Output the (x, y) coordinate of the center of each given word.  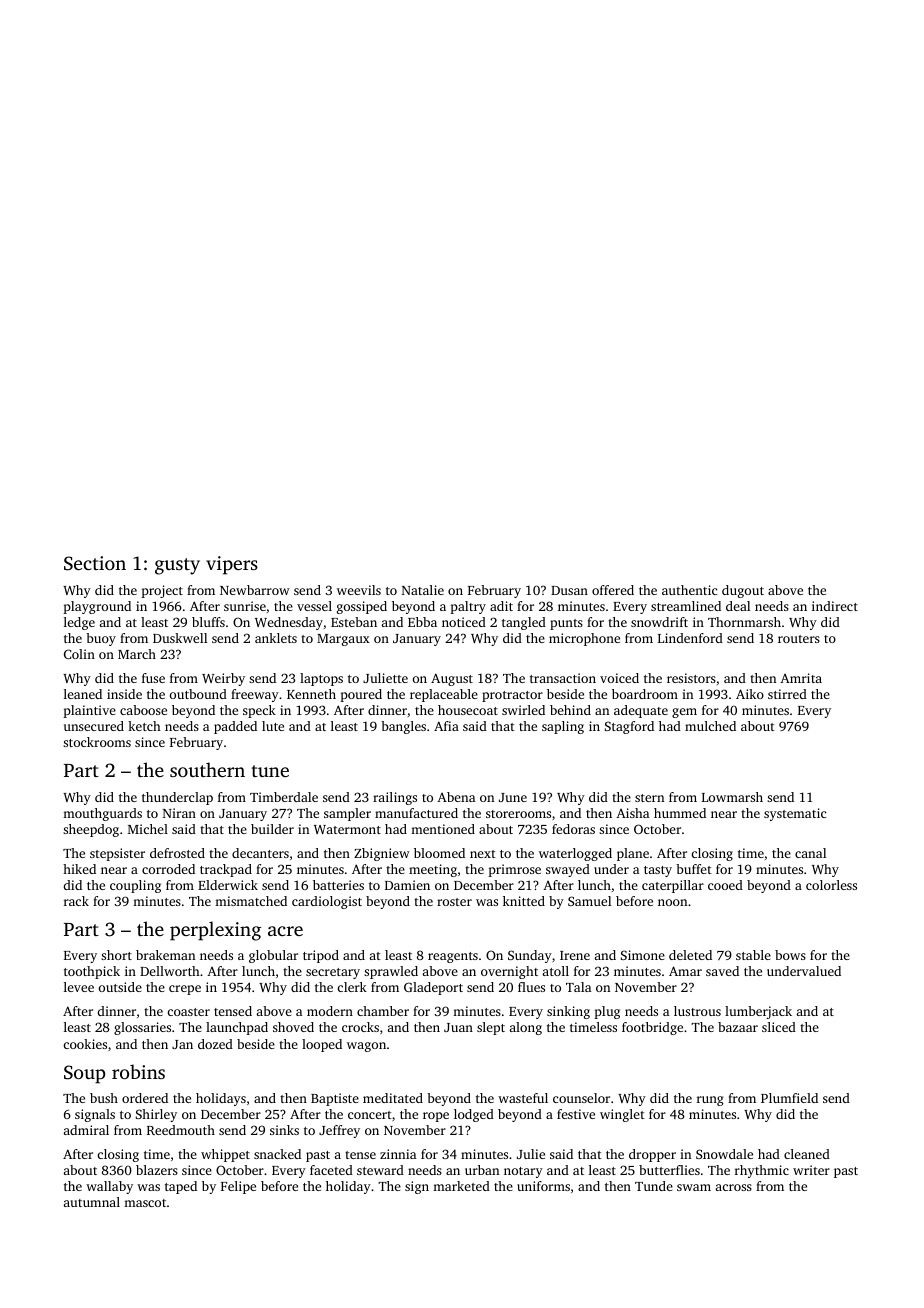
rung (710, 1101)
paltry (468, 607)
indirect (835, 606)
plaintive (89, 711)
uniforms (543, 1186)
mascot (145, 1203)
